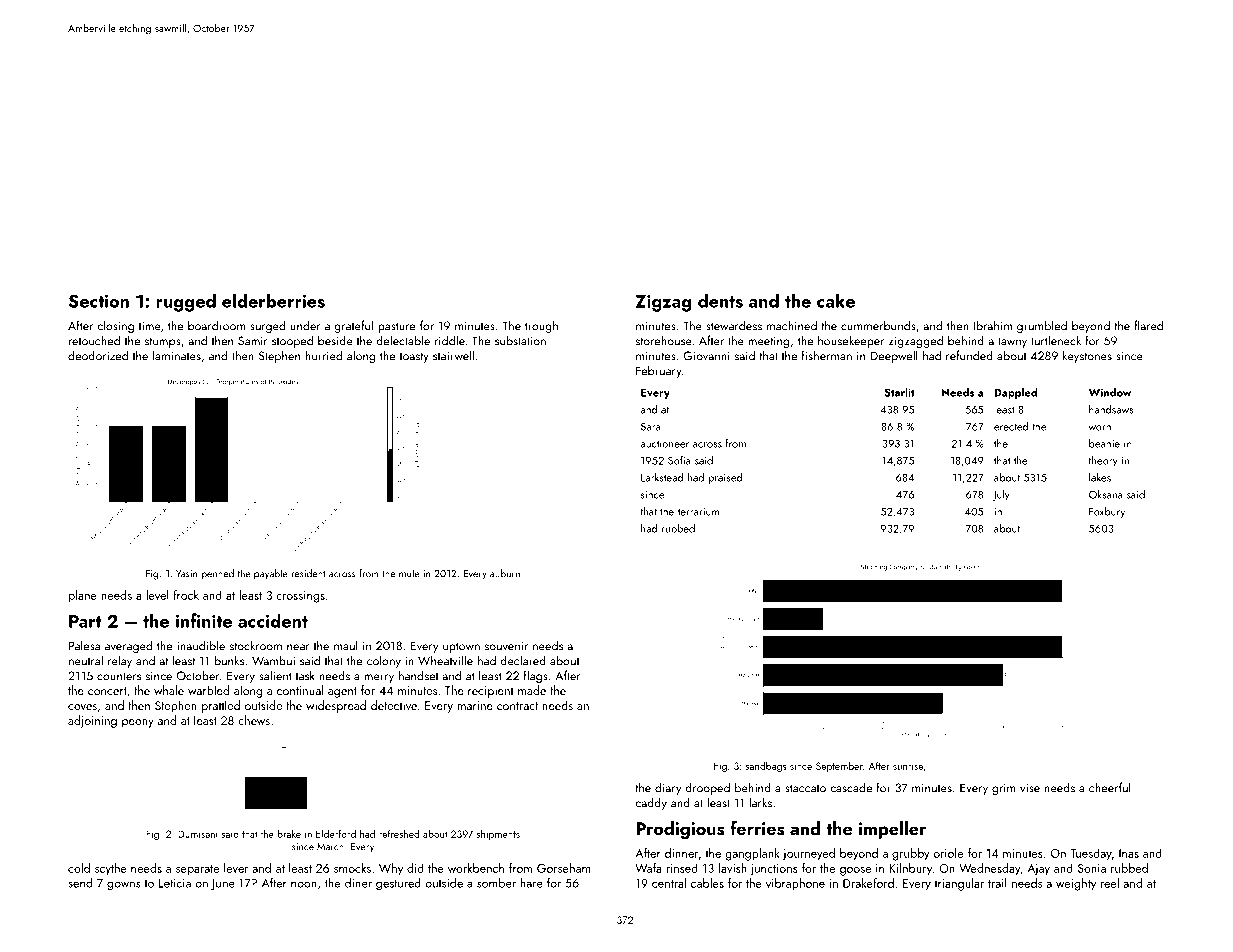  What do you see at coordinates (541, 326) in the image?
I see `trough` at bounding box center [541, 326].
